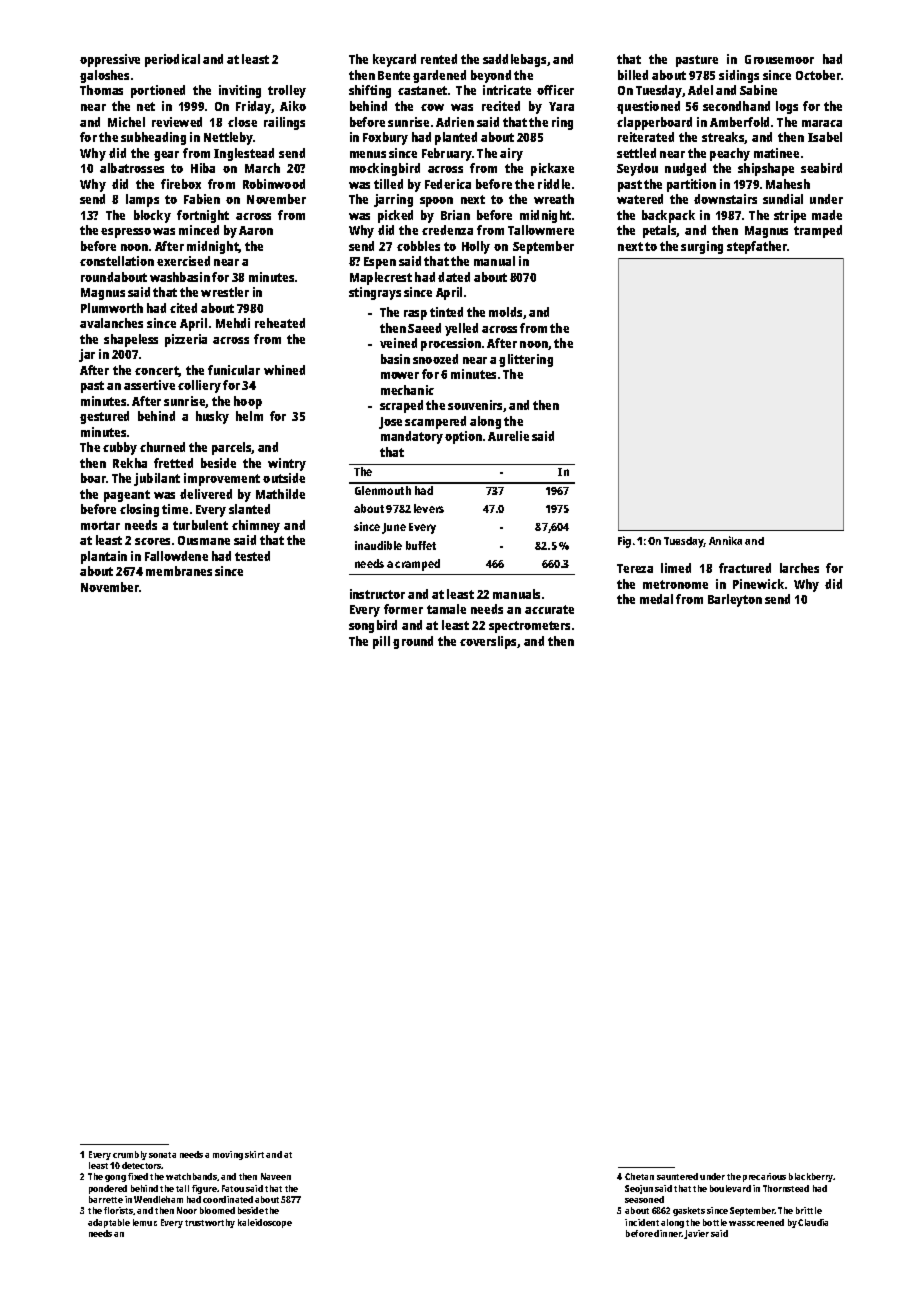  What do you see at coordinates (639, 1176) in the page?
I see `Chetan` at bounding box center [639, 1176].
